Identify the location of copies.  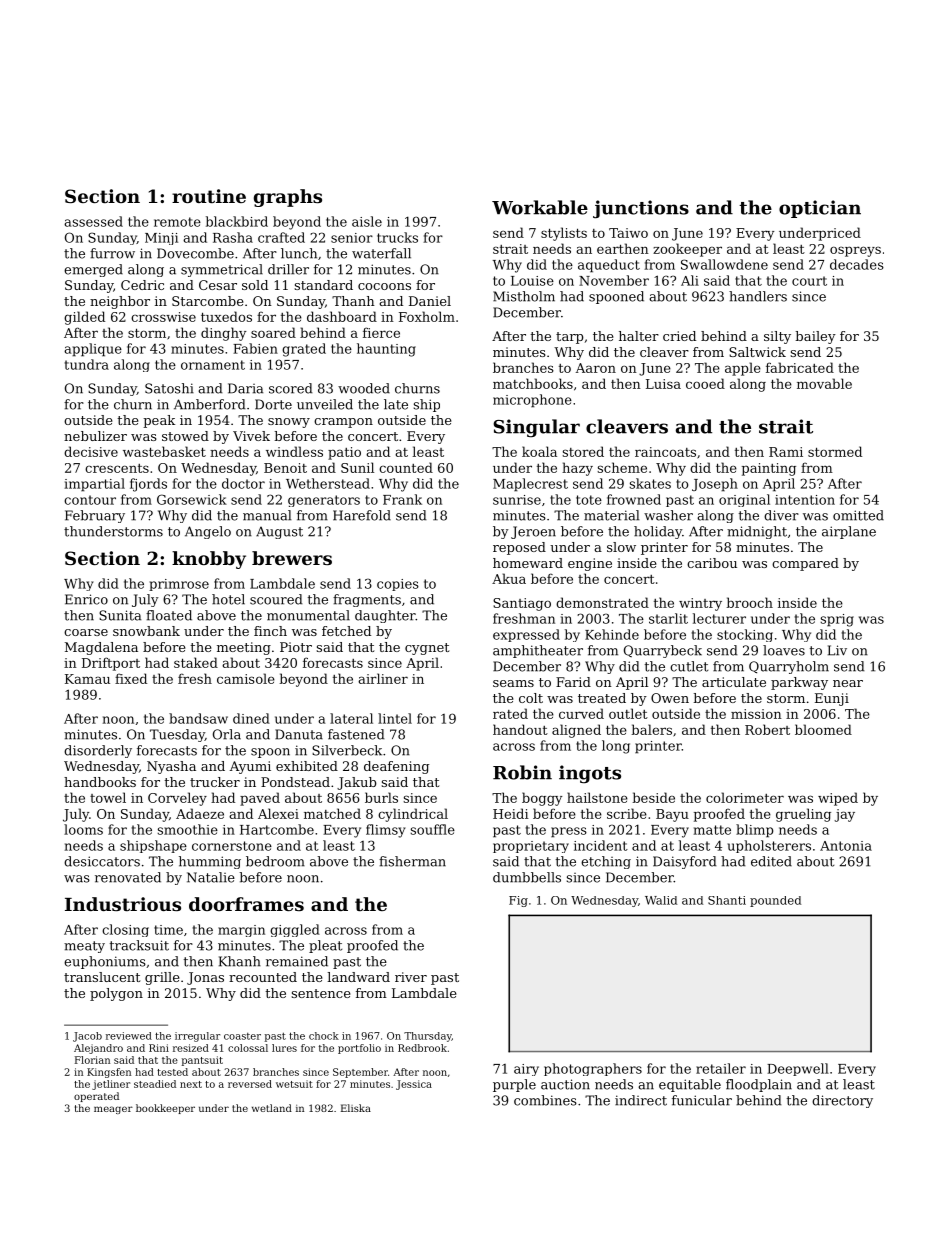
(398, 585).
